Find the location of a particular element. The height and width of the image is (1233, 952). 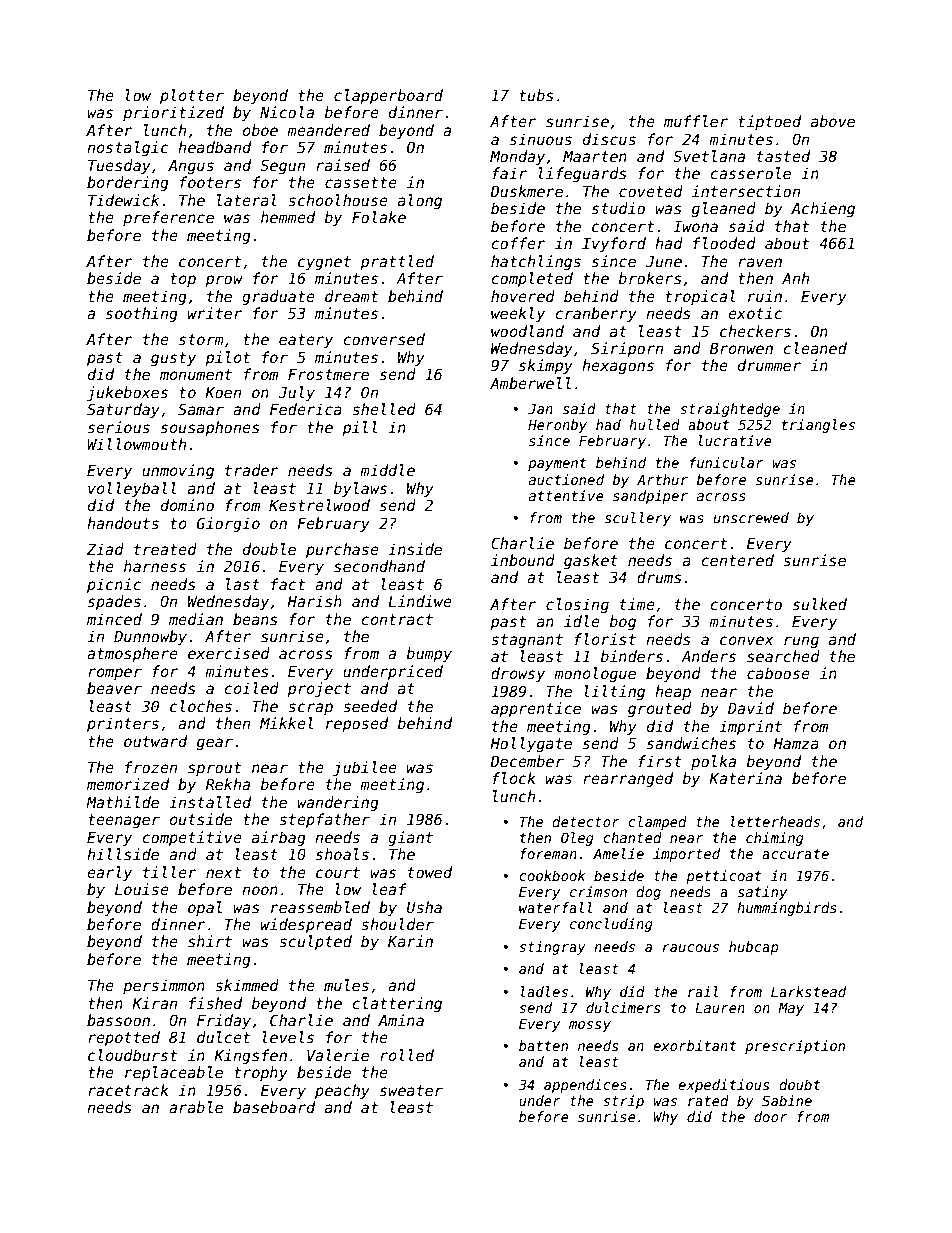

last is located at coordinates (243, 584).
